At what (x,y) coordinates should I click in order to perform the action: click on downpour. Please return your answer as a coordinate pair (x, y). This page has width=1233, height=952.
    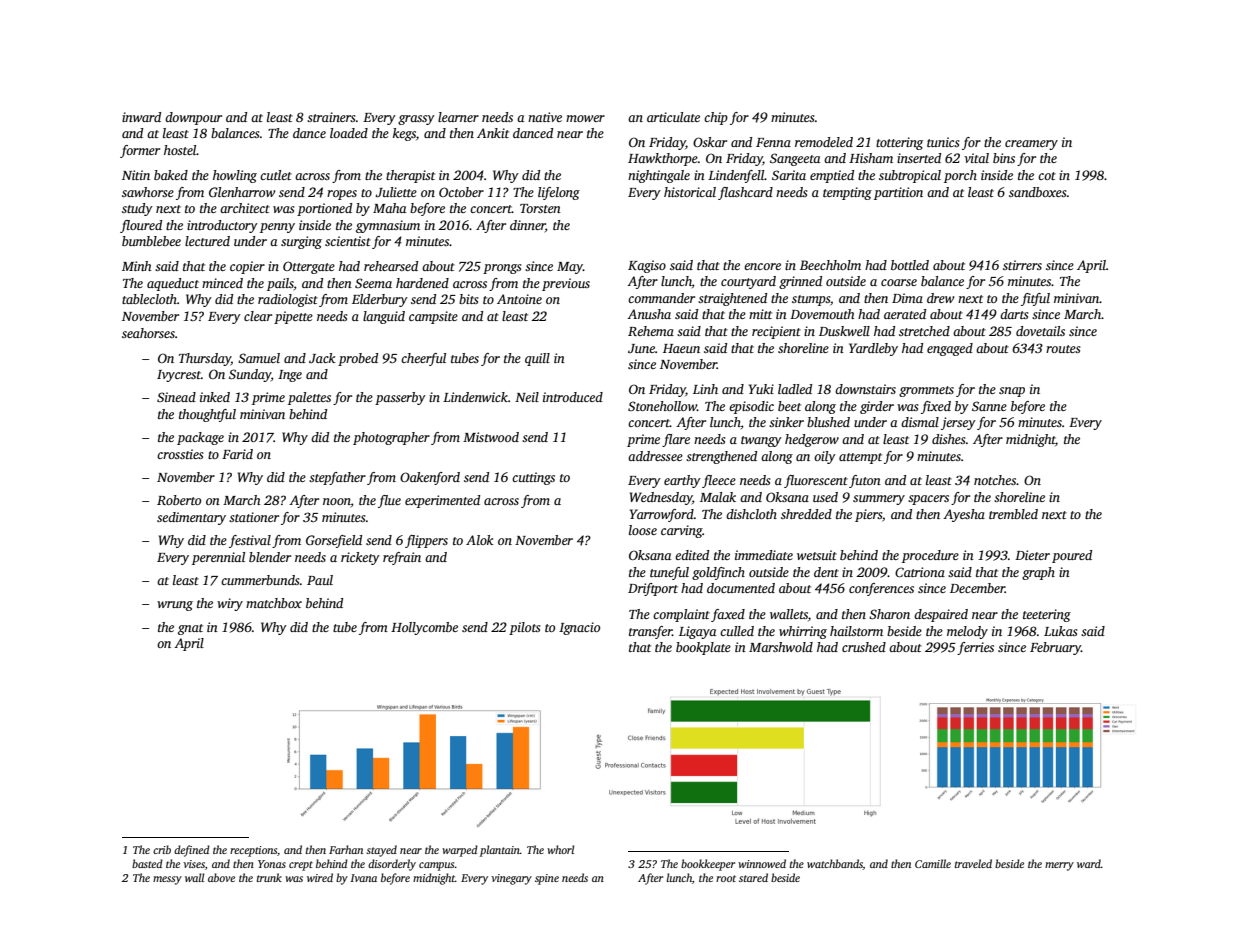
    Looking at the image, I should click on (193, 118).
